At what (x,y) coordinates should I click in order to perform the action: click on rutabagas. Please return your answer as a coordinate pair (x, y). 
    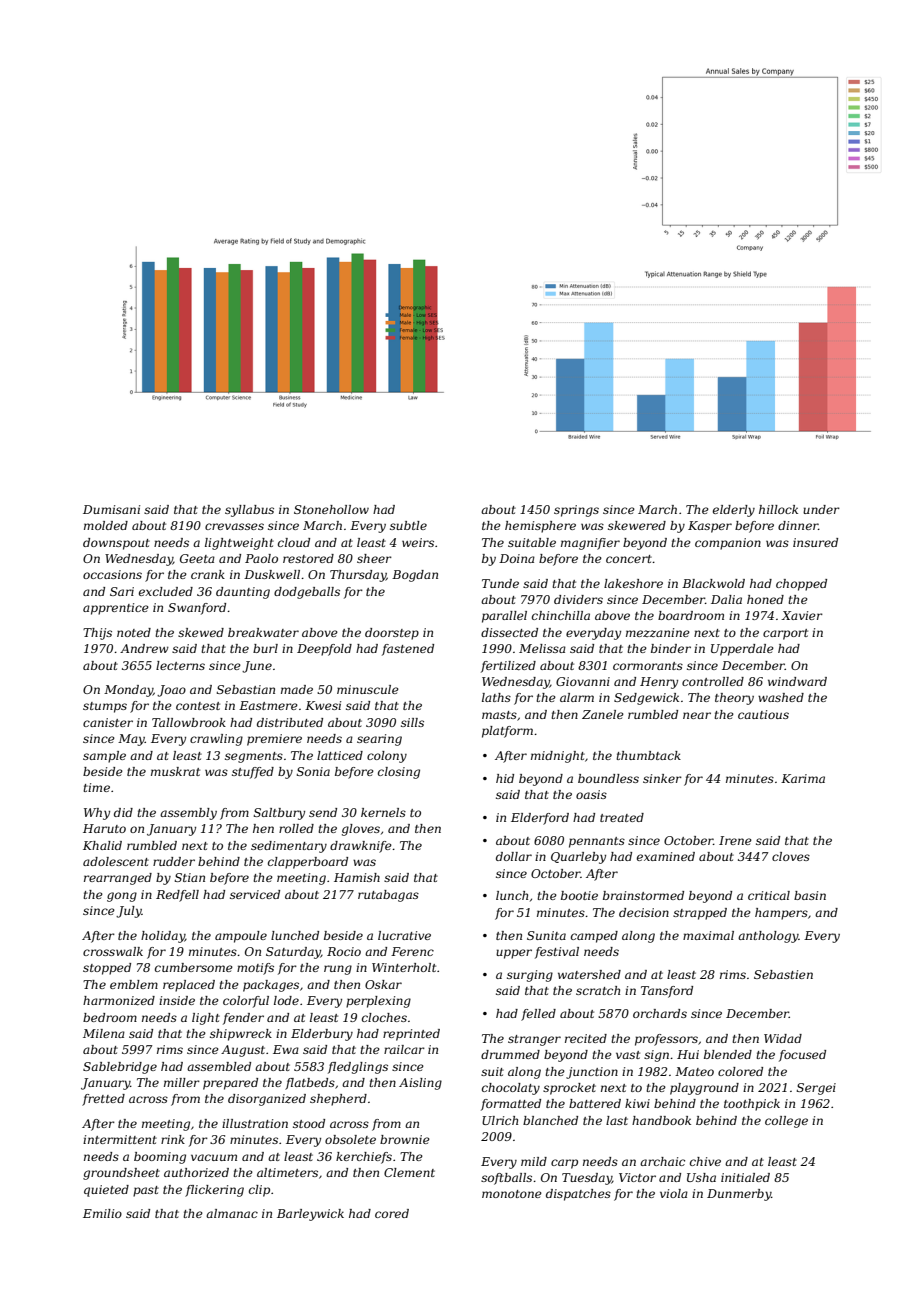
    Looking at the image, I should click on (388, 896).
